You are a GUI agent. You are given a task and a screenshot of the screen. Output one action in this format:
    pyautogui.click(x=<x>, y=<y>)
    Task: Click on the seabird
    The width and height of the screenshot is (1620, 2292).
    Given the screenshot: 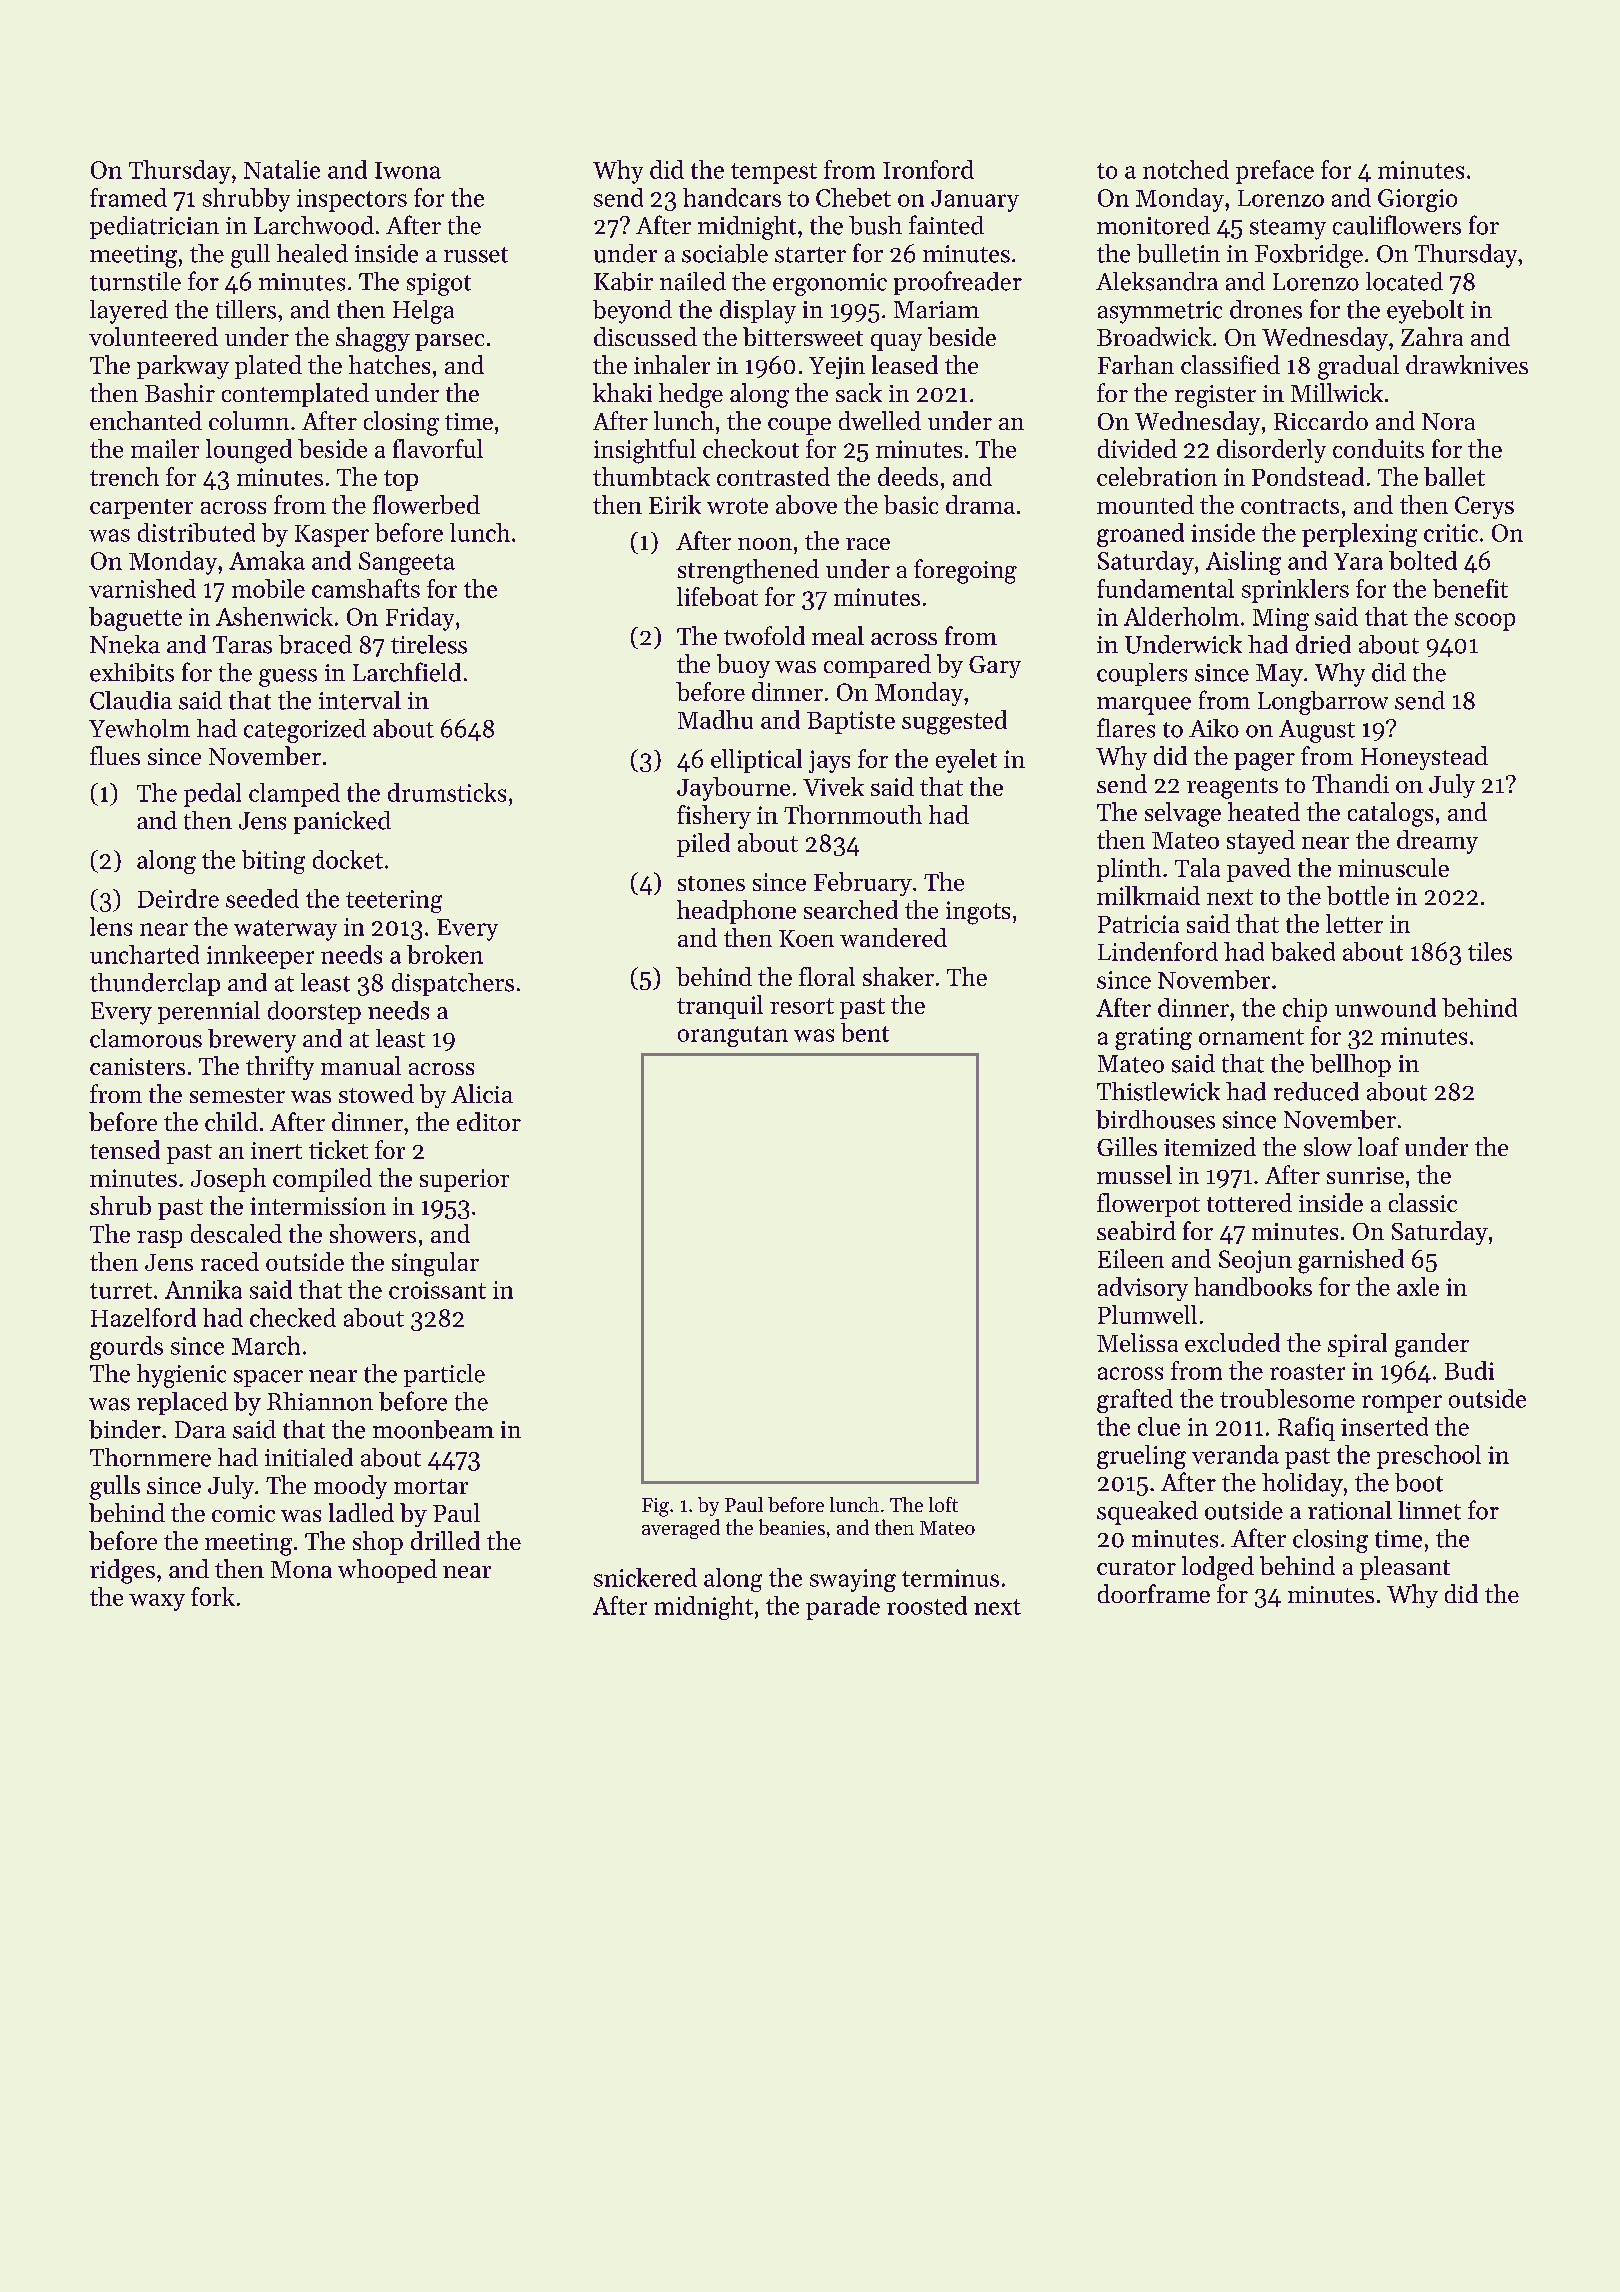 What is the action you would take?
    pyautogui.click(x=1136, y=1230)
